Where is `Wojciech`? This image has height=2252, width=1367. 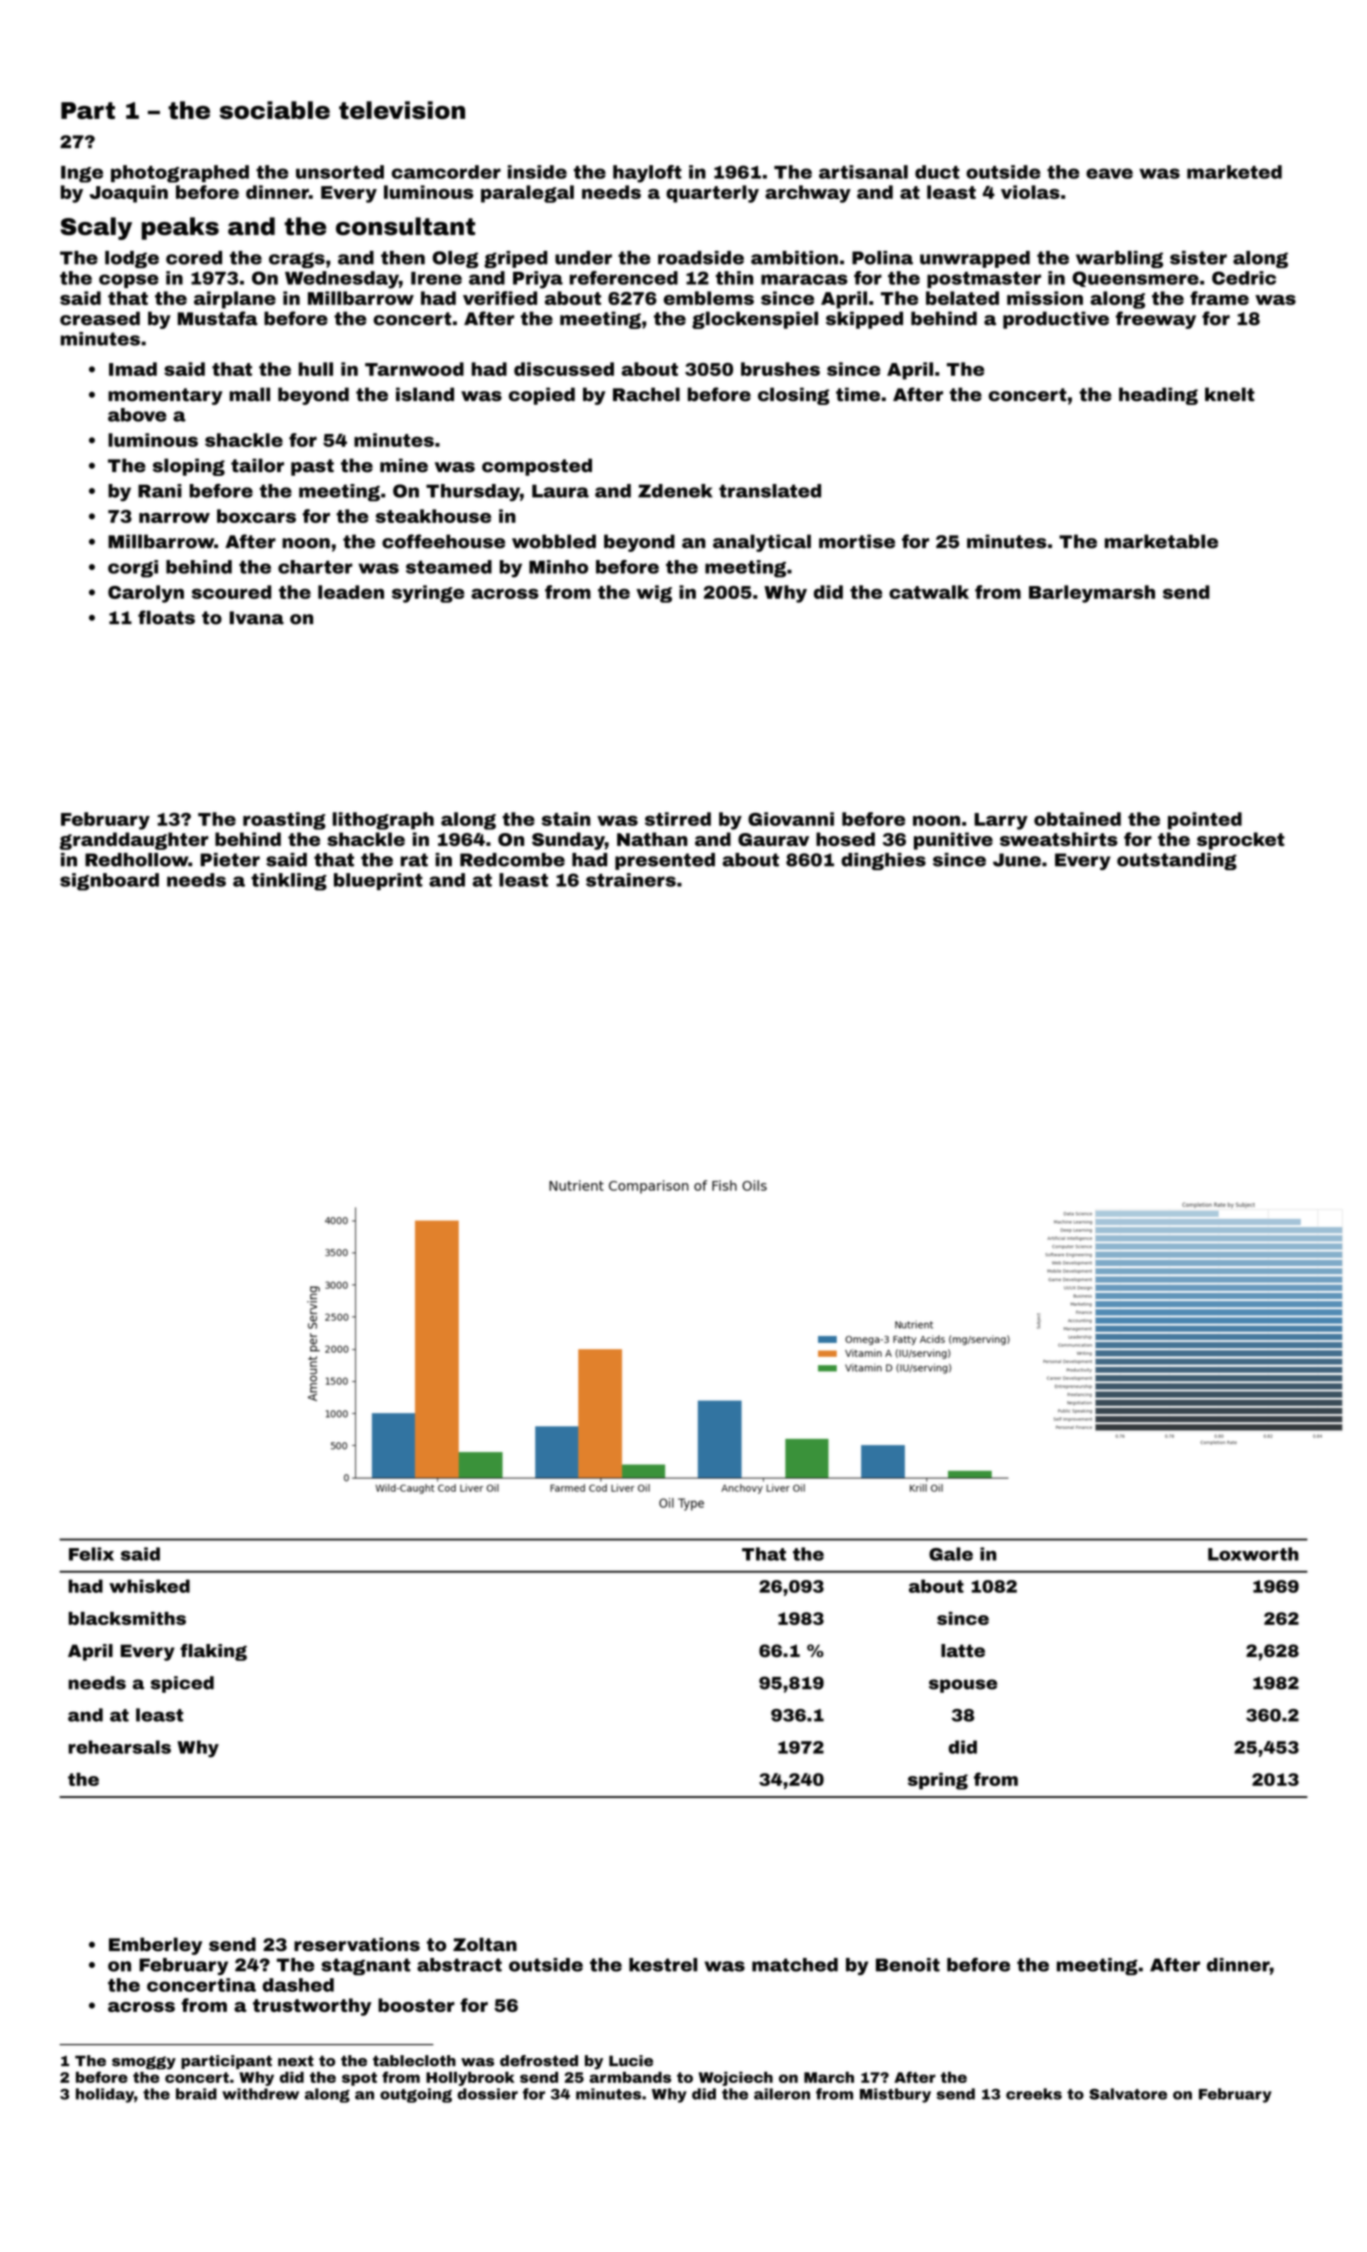 Wojciech is located at coordinates (736, 2079).
